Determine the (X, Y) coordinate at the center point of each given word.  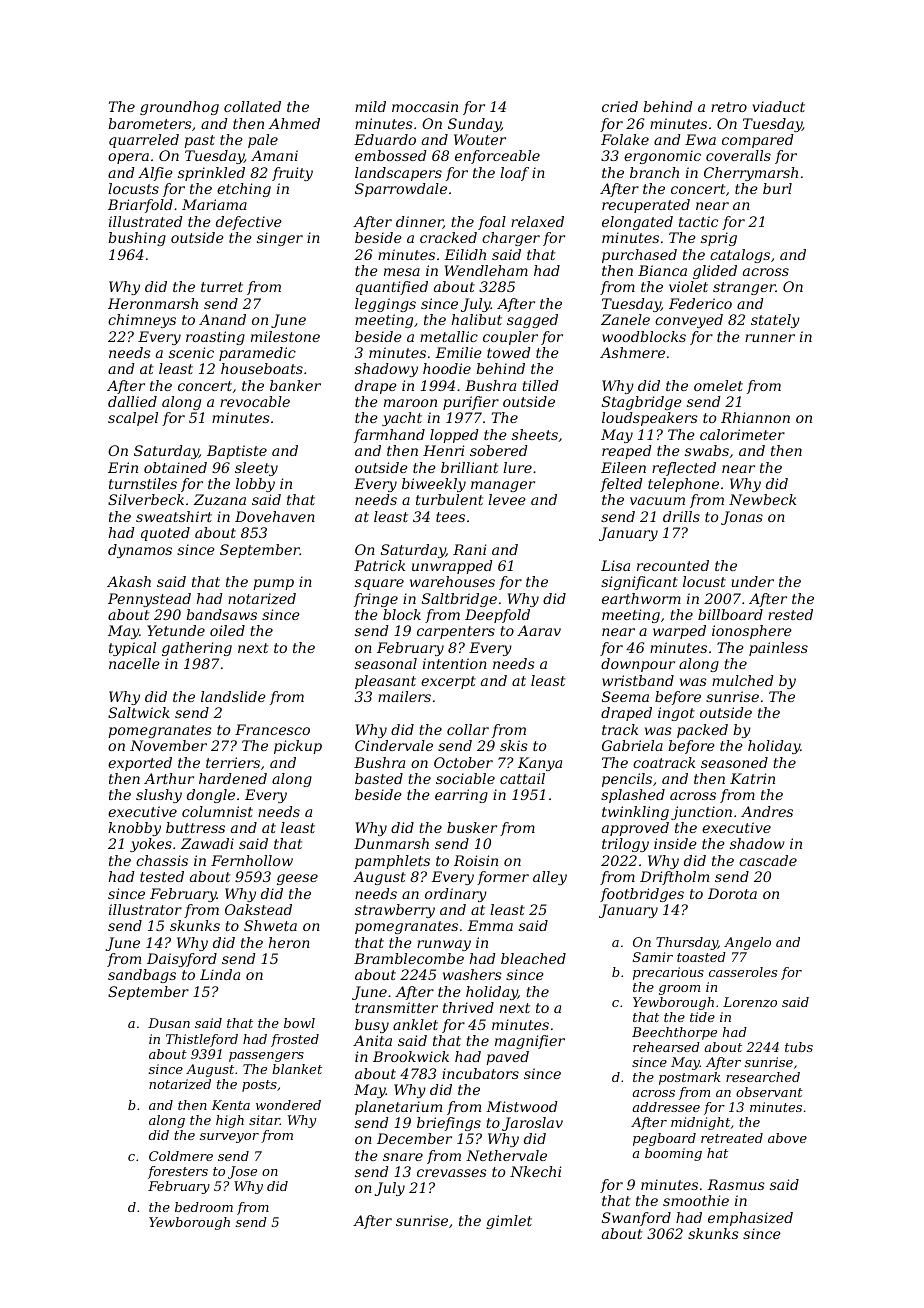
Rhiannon (755, 417)
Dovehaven (275, 516)
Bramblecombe (409, 958)
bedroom (204, 1207)
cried (620, 106)
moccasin (425, 106)
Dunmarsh (391, 843)
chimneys (142, 321)
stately (775, 321)
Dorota (732, 893)
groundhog (179, 108)
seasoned (734, 762)
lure (517, 467)
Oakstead (258, 909)
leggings (385, 305)
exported (140, 764)
